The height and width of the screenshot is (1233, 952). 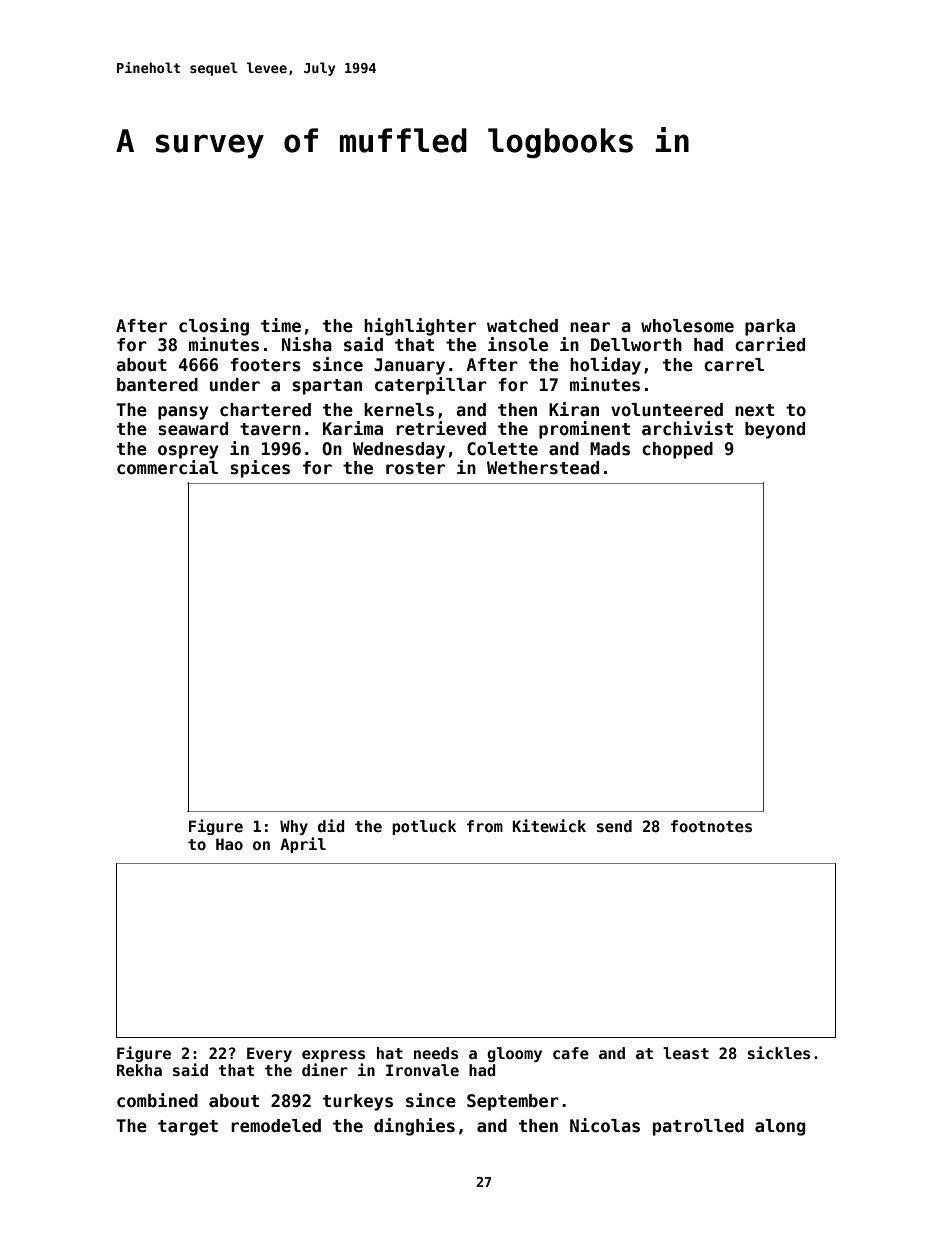 What do you see at coordinates (214, 327) in the screenshot?
I see `closing` at bounding box center [214, 327].
